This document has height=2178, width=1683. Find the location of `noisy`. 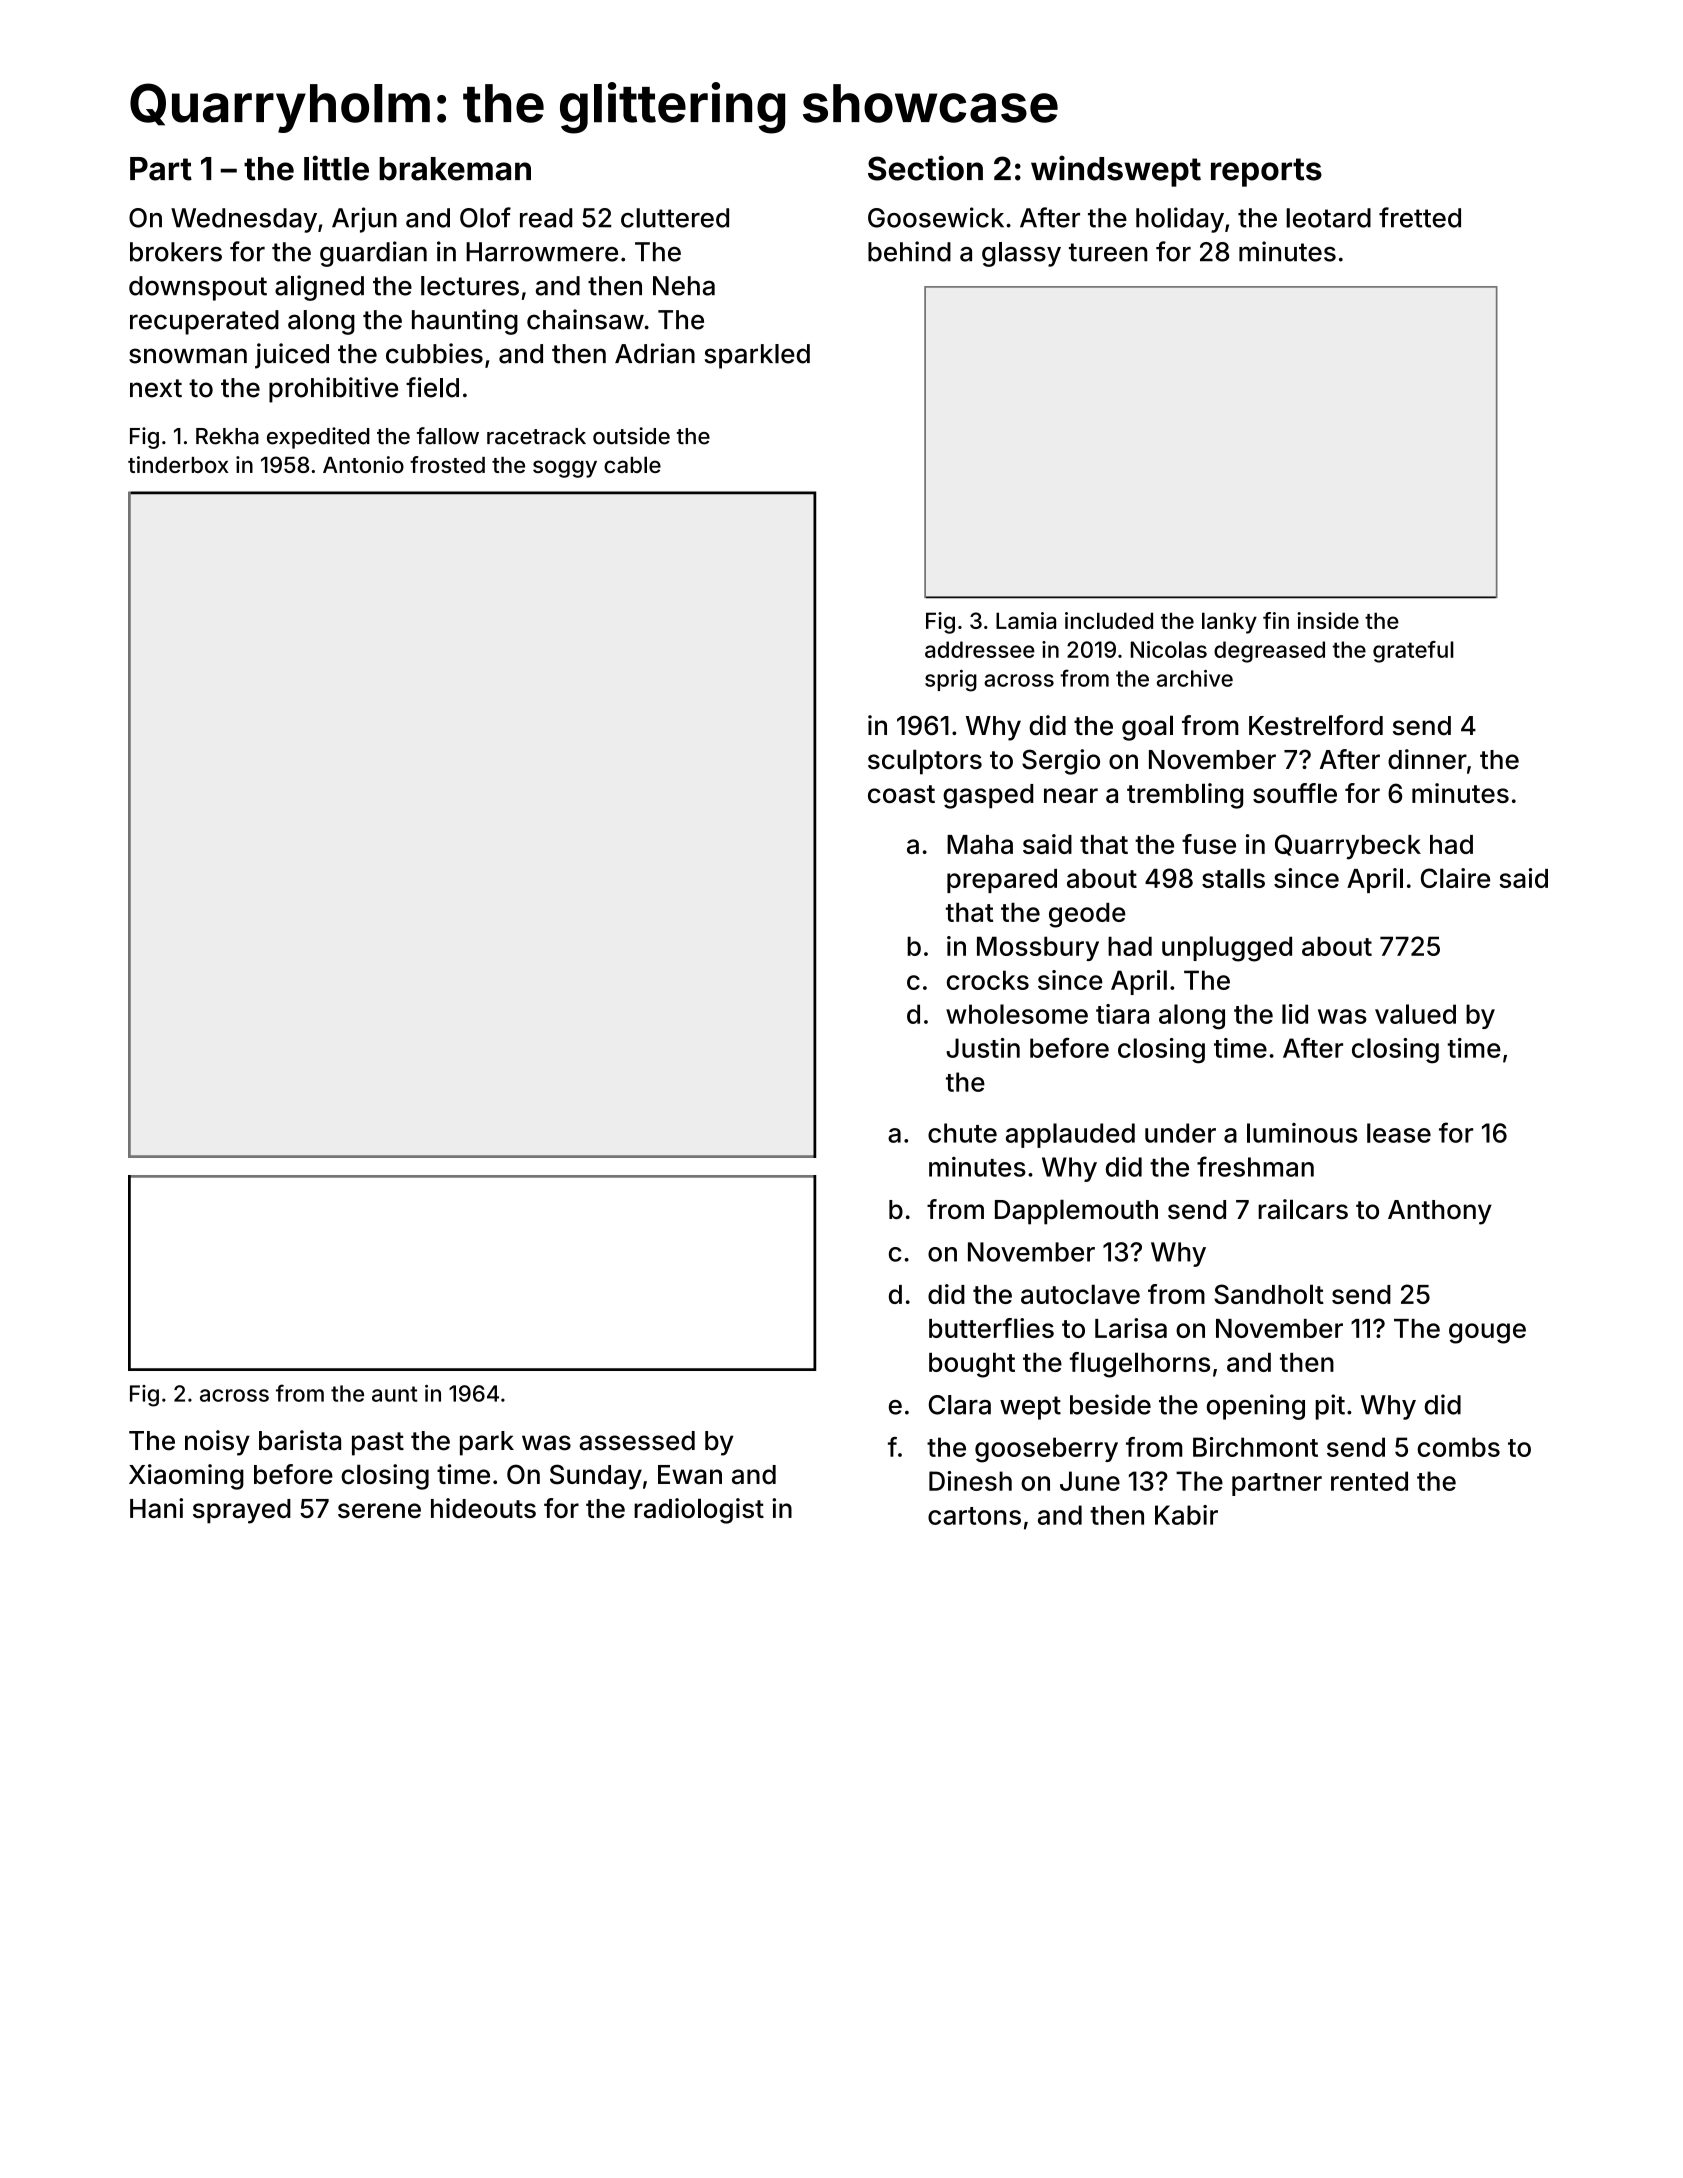

noisy is located at coordinates (217, 1443).
